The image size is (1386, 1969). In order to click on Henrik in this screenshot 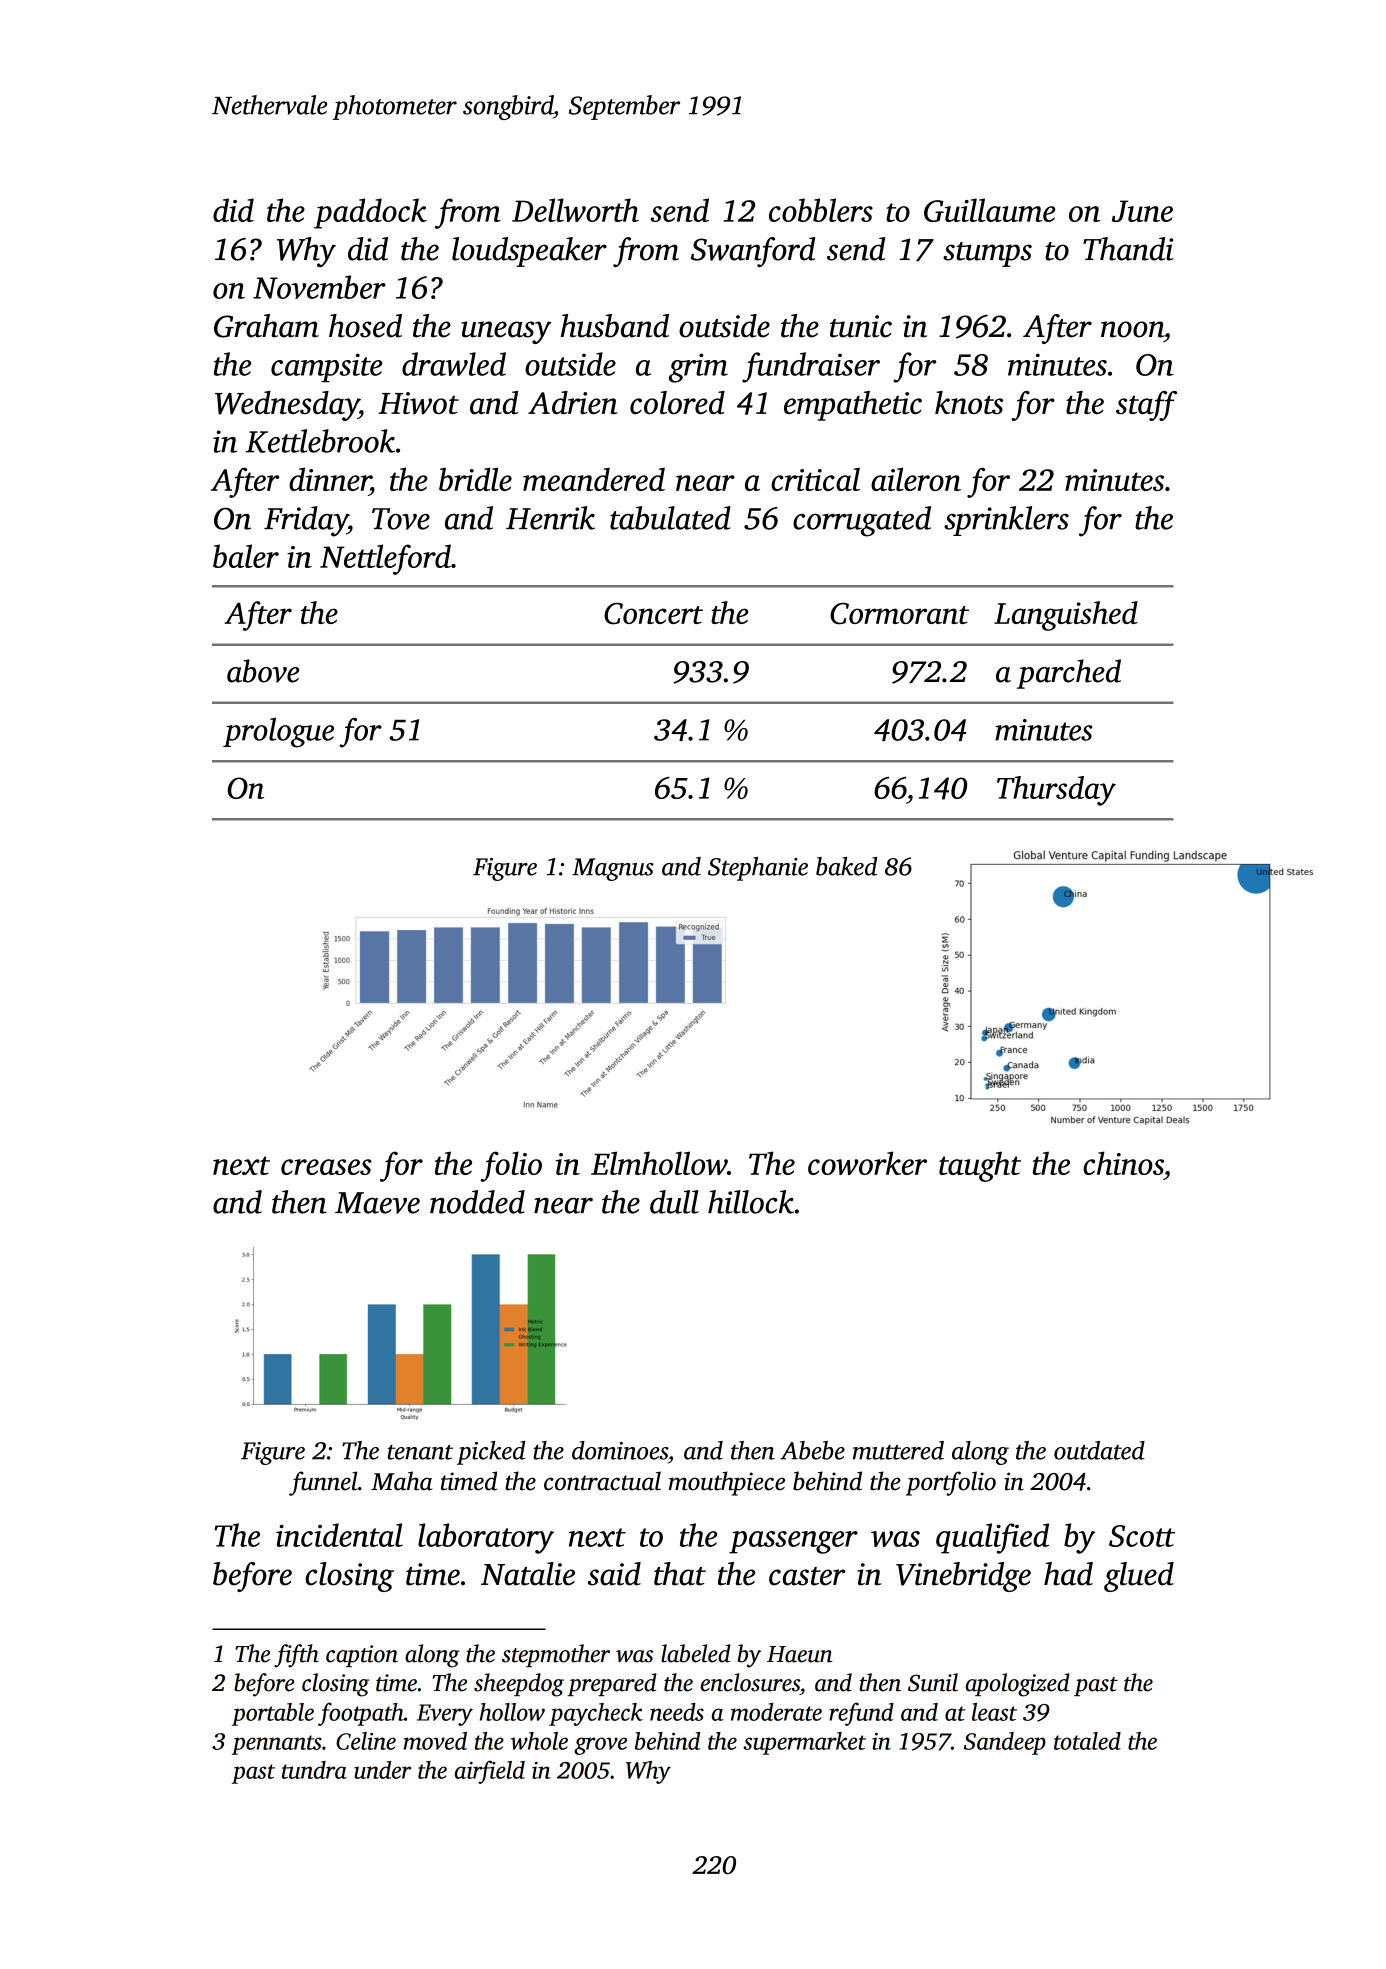, I will do `click(550, 518)`.
